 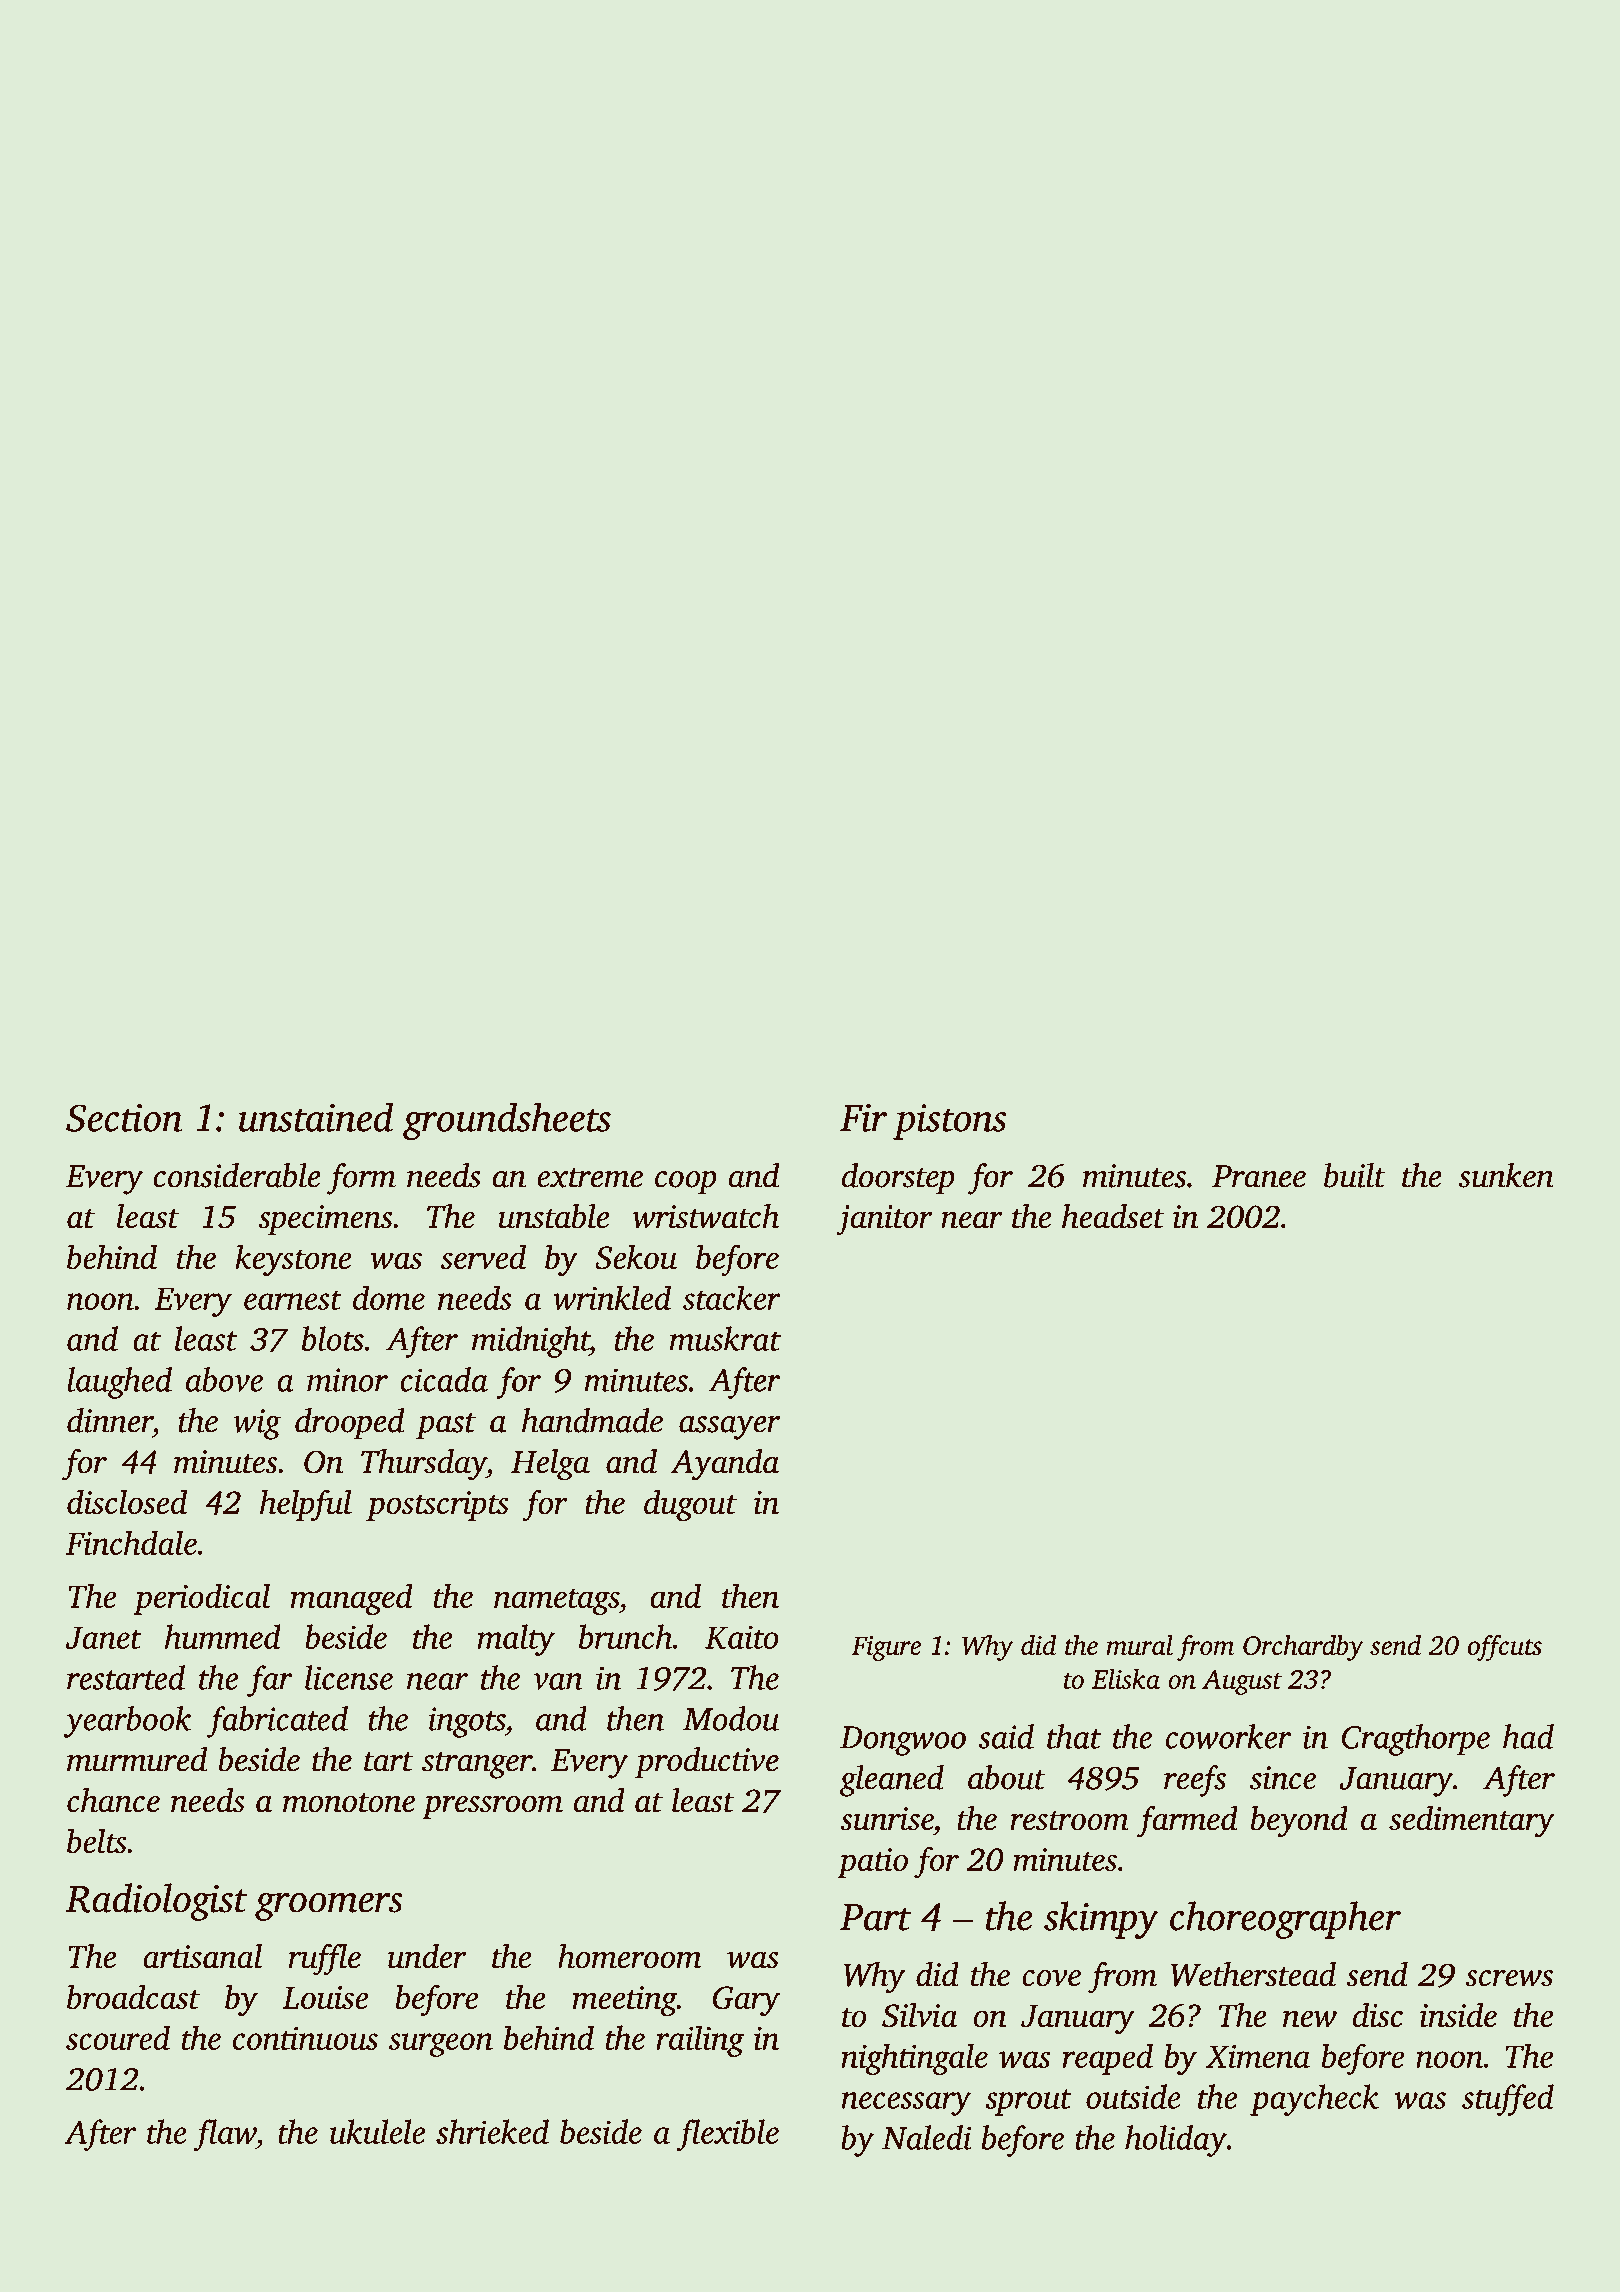 I want to click on shrieked, so click(x=492, y=2131).
